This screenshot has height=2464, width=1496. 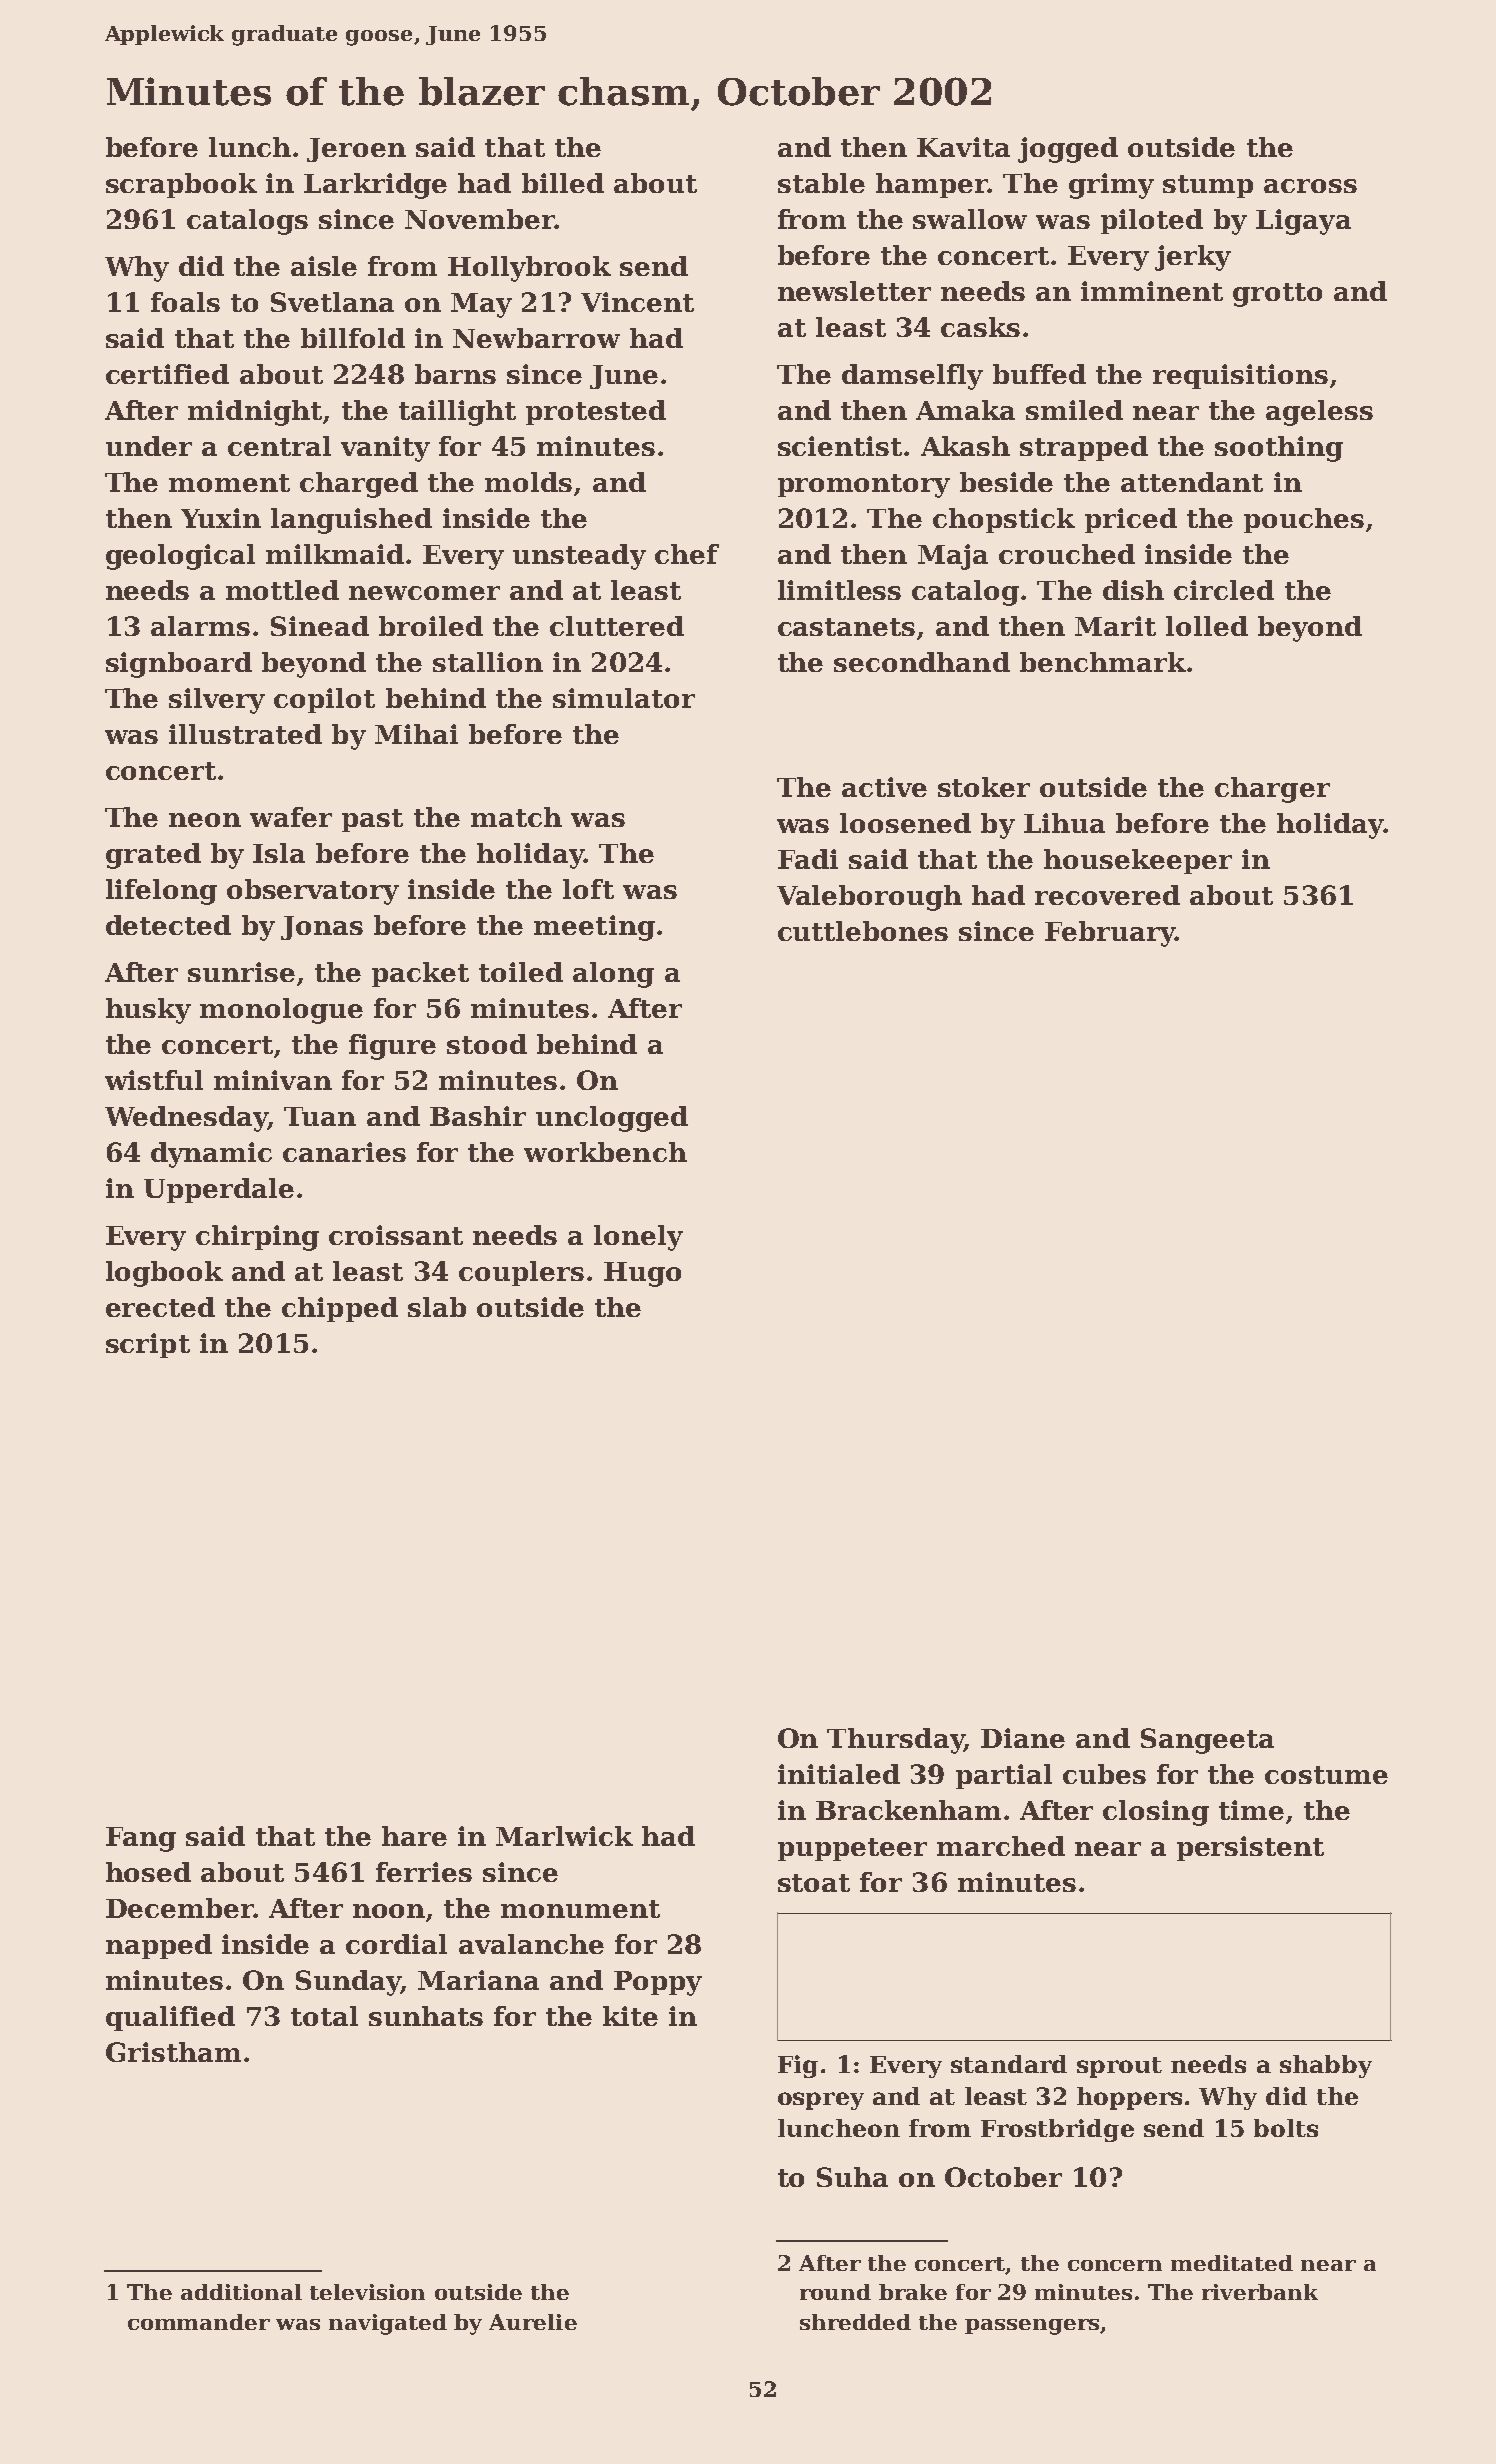 I want to click on jogged, so click(x=1068, y=150).
